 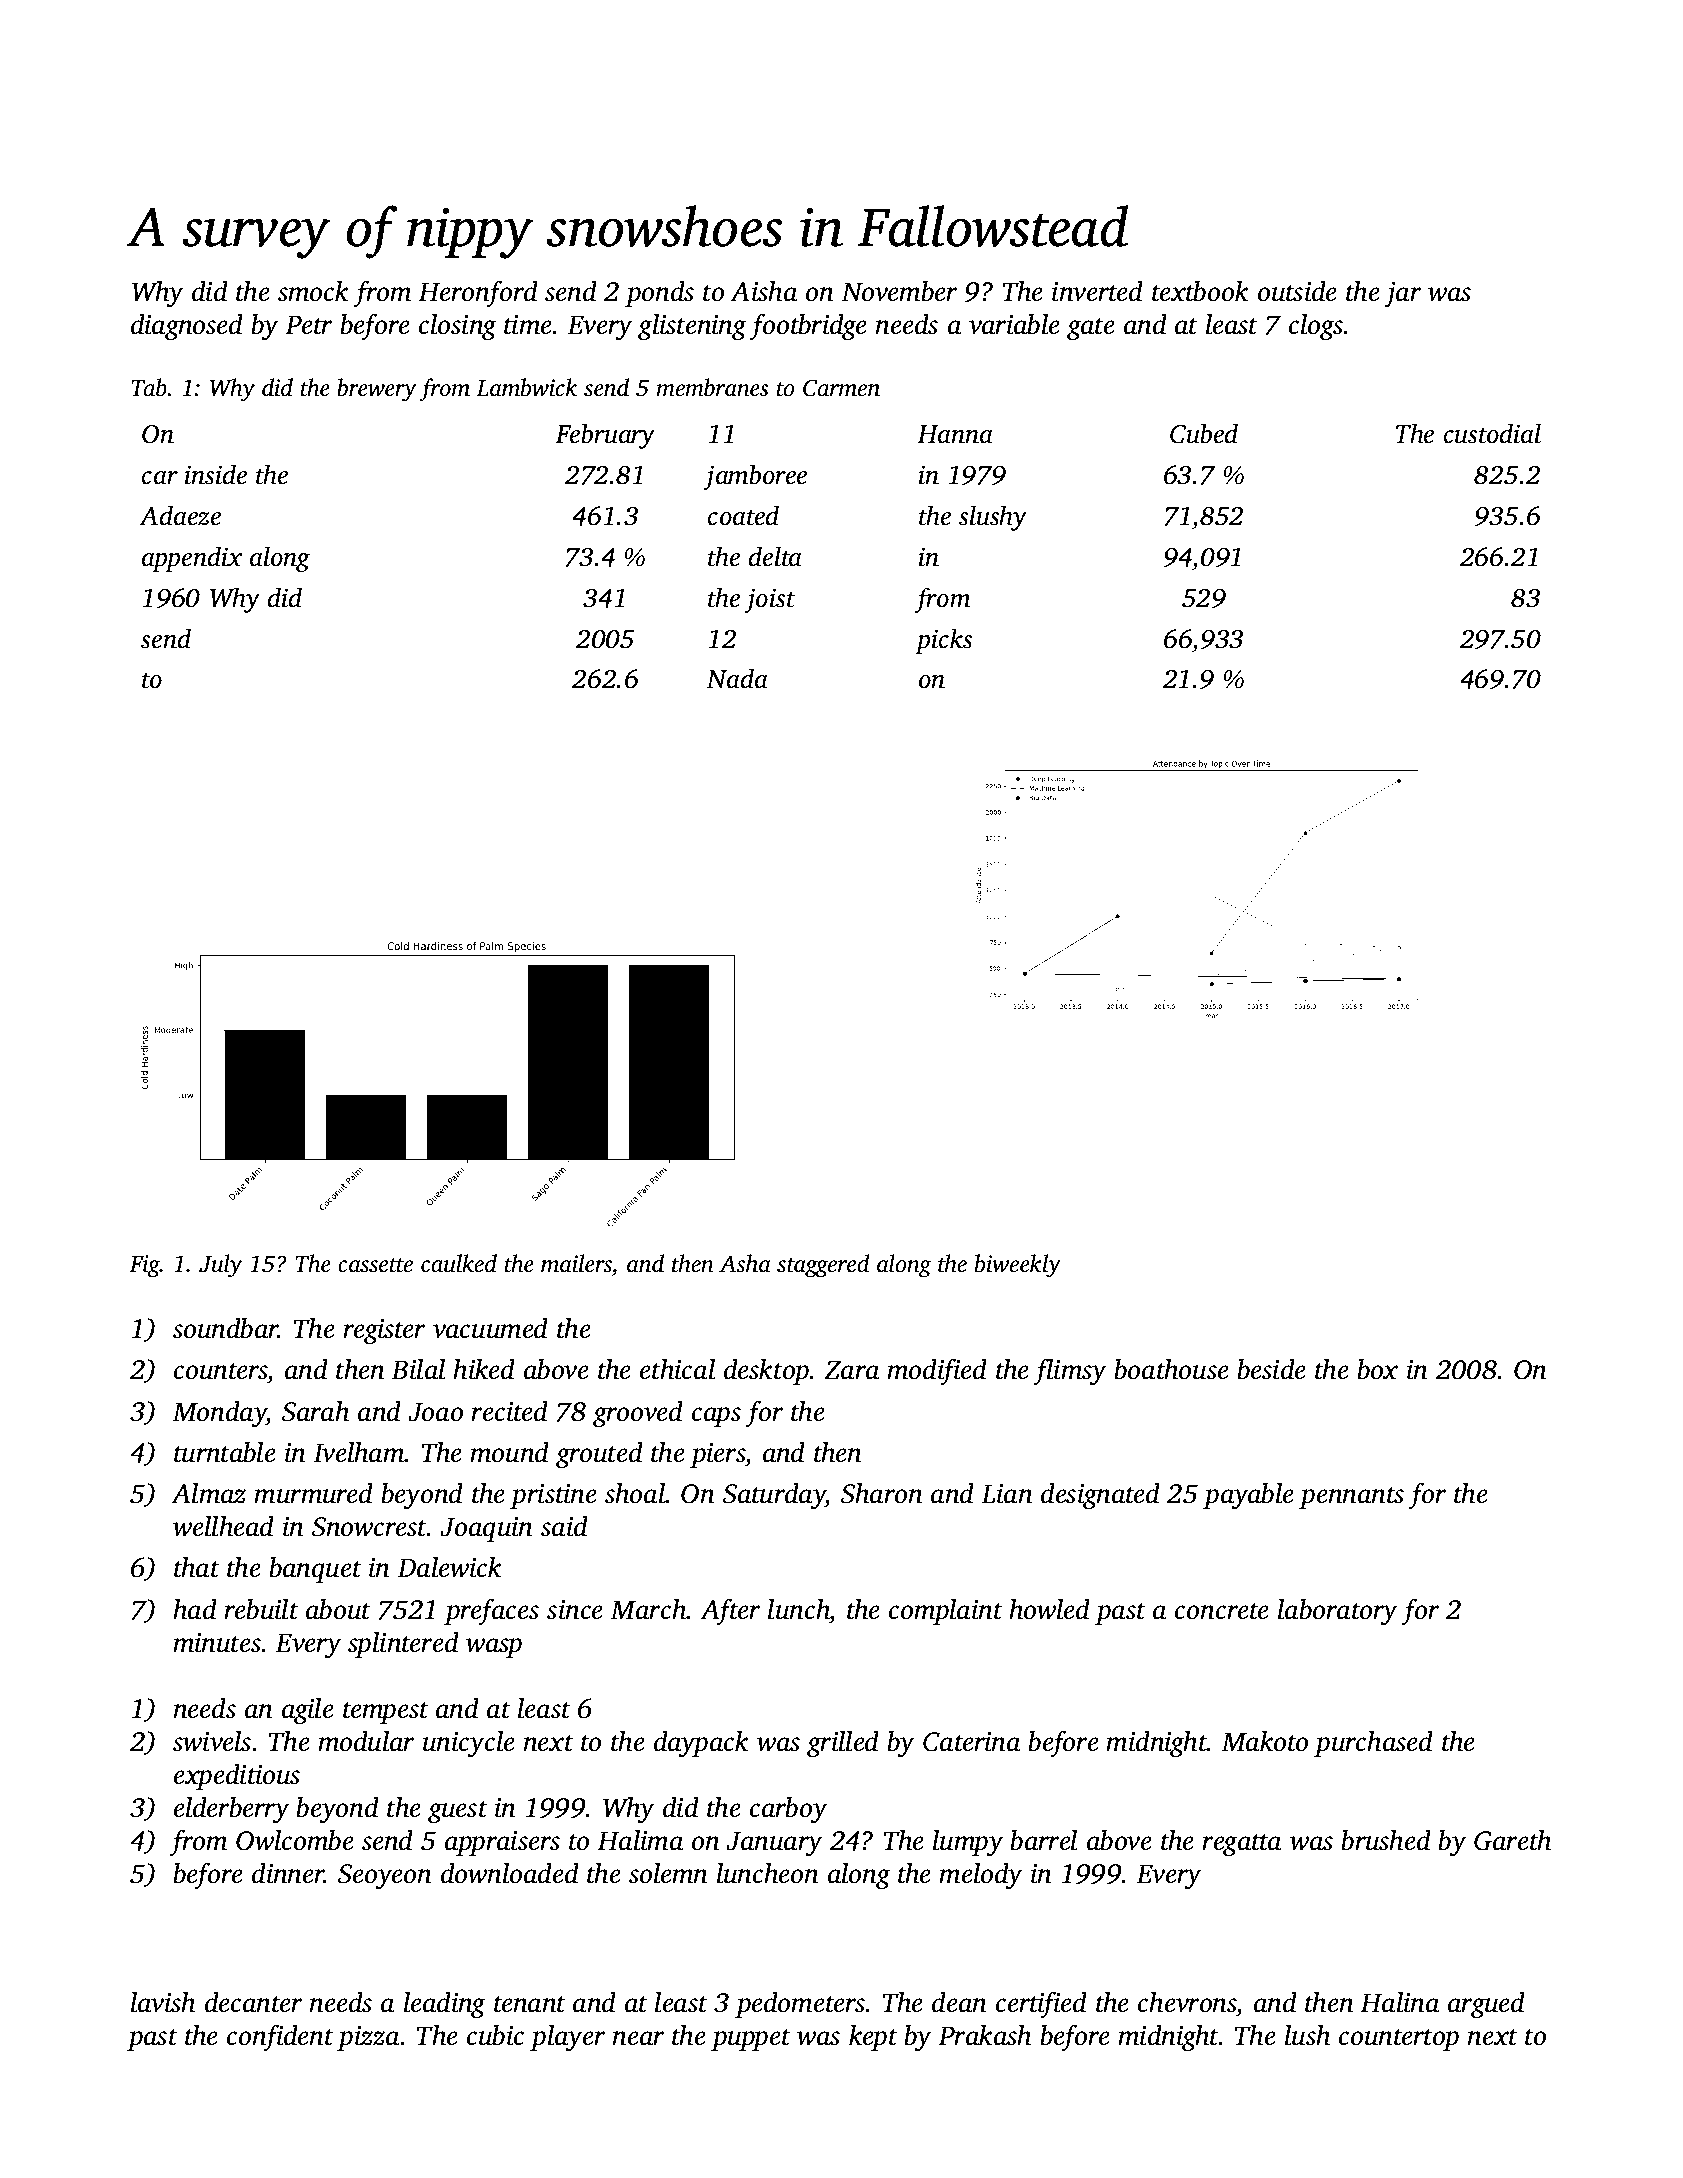 I want to click on outside, so click(x=1297, y=291).
